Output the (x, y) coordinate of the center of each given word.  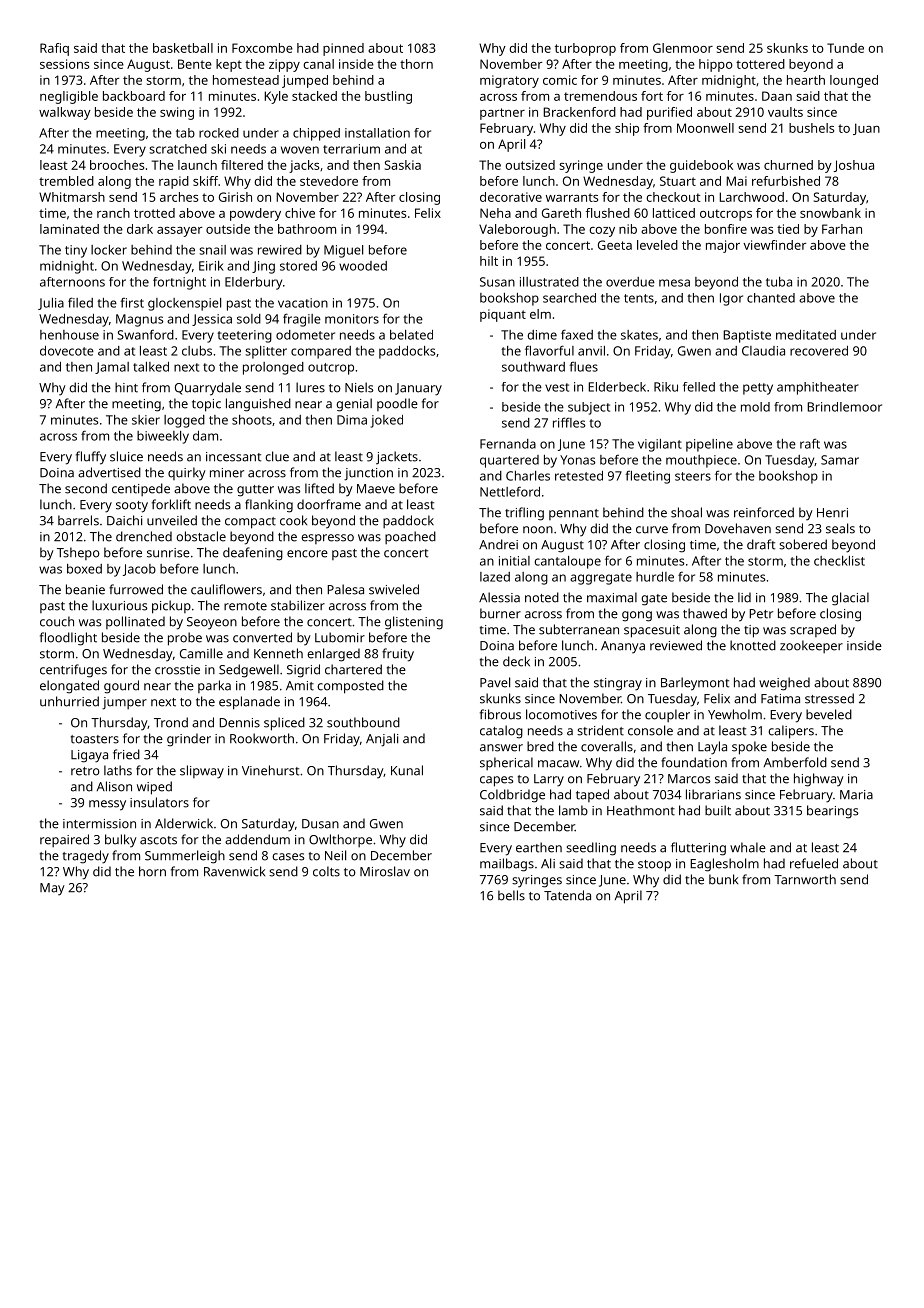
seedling (591, 849)
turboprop (585, 49)
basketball (183, 48)
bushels (811, 128)
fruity (398, 655)
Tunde (845, 48)
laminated (69, 229)
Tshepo (78, 553)
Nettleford (510, 491)
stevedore (329, 181)
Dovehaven (738, 528)
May (52, 889)
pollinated (135, 622)
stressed (829, 698)
